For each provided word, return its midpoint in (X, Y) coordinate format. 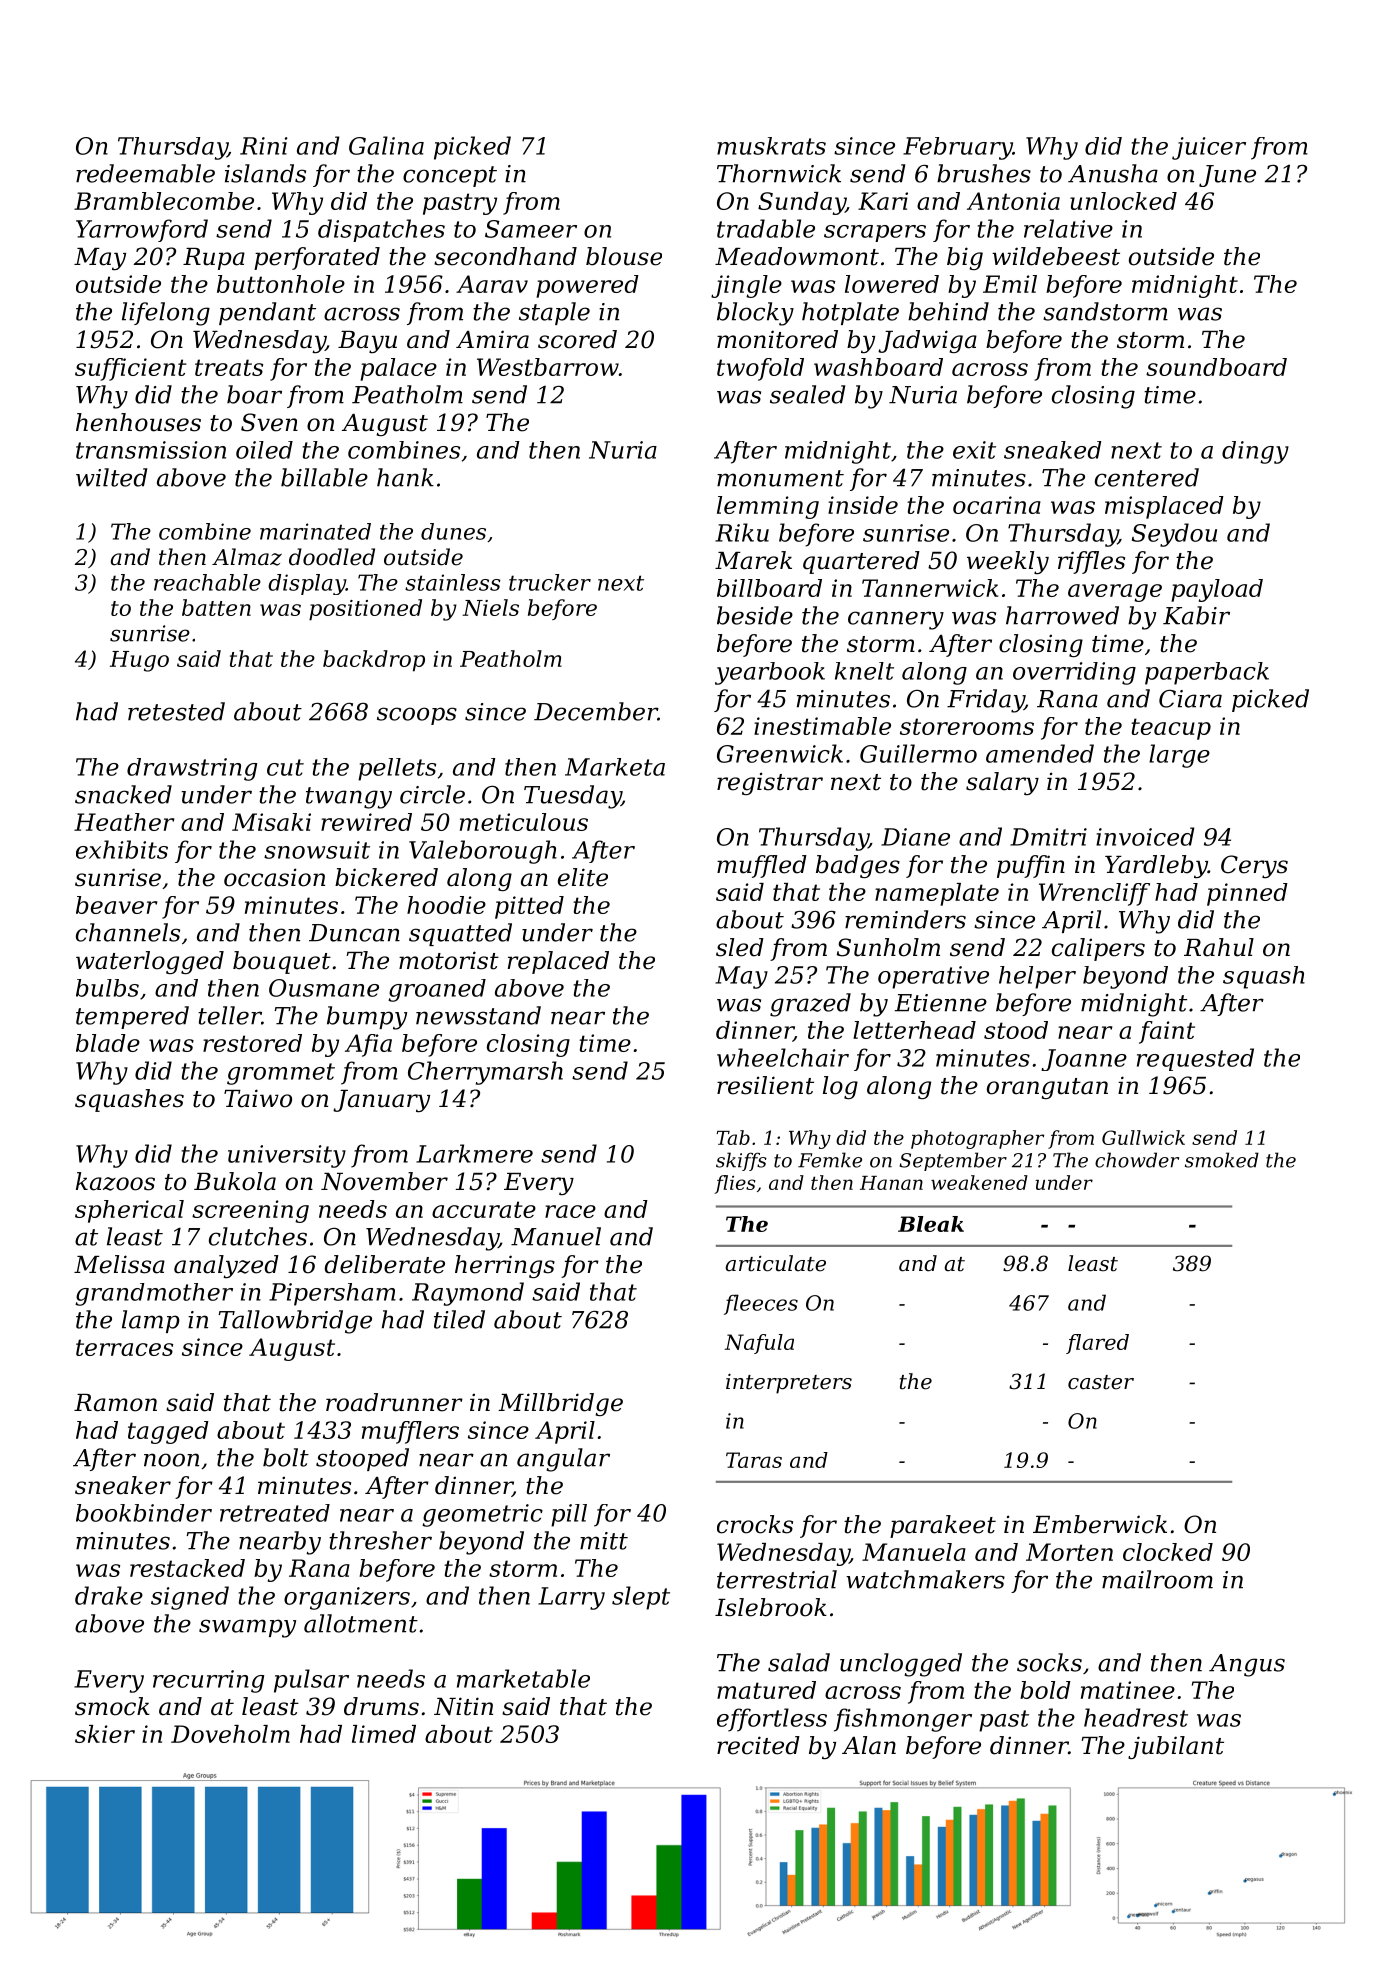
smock (112, 1706)
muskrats (771, 146)
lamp (151, 1321)
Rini (264, 146)
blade (108, 1043)
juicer (1209, 148)
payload (1217, 590)
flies (735, 1184)
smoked (1222, 1160)
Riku (742, 532)
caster (1101, 1382)
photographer (977, 1139)
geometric (482, 1515)
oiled (264, 450)
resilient (765, 1085)
